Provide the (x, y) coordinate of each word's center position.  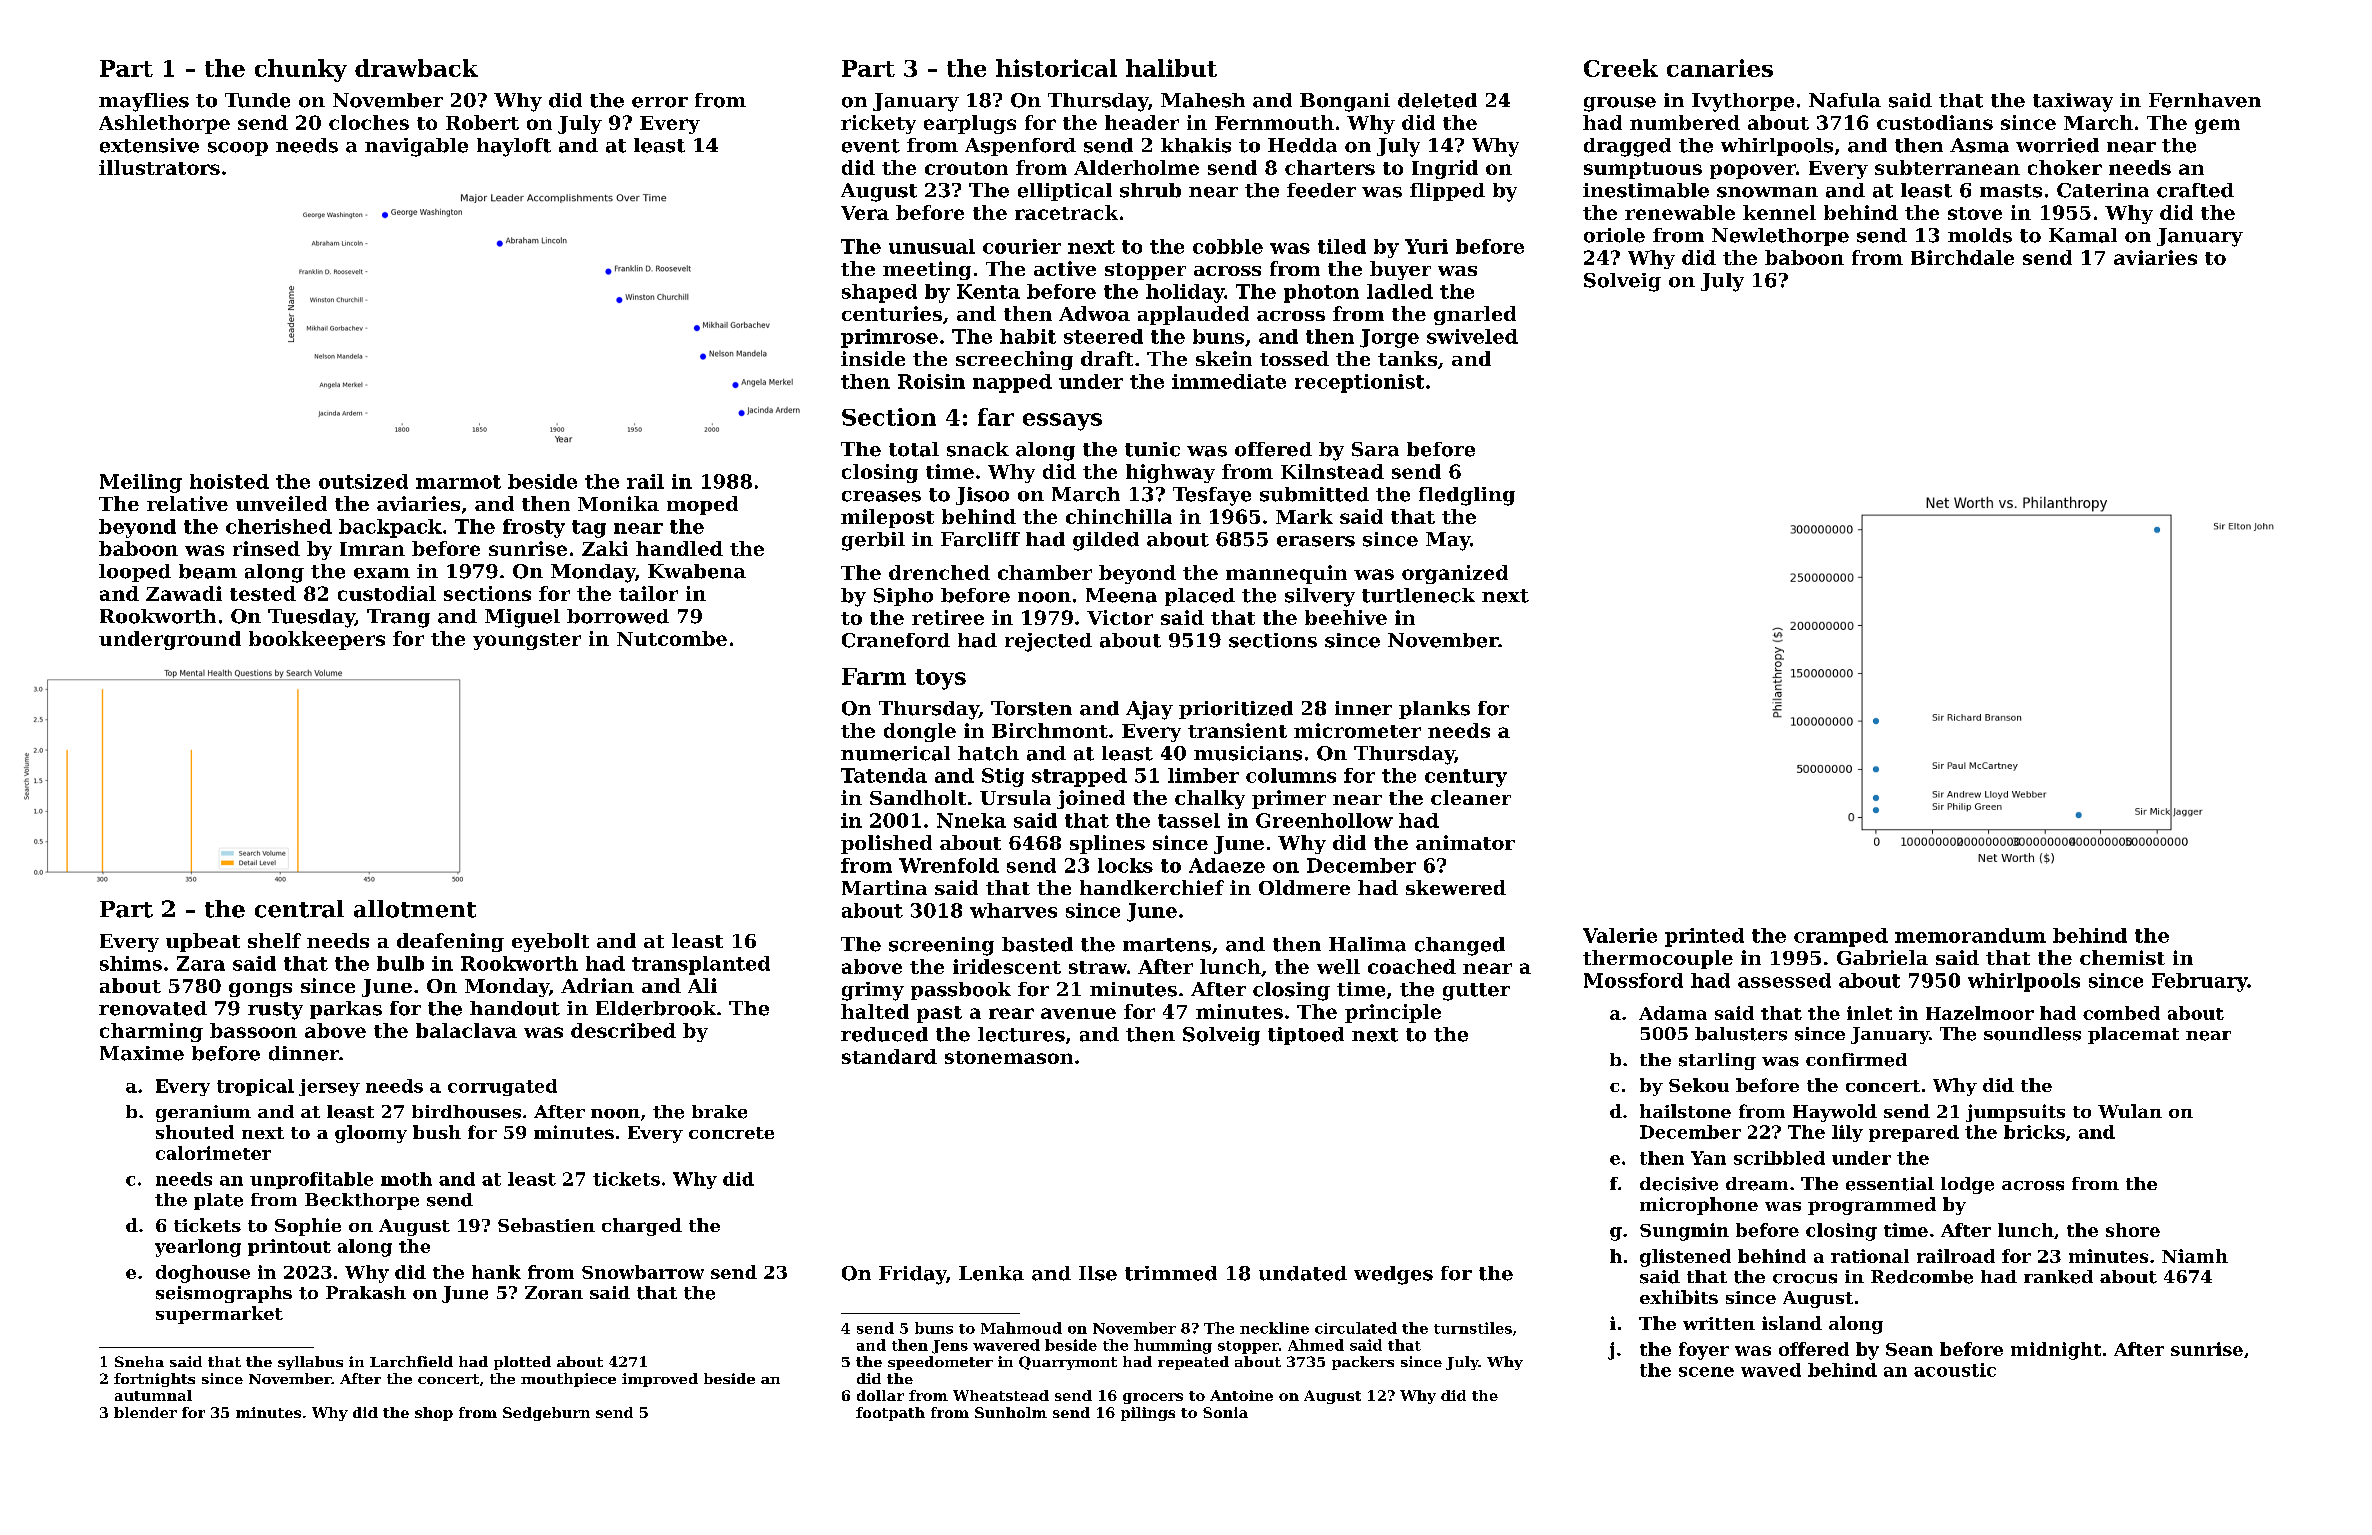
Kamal (2083, 235)
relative (187, 503)
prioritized (1236, 710)
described (623, 1030)
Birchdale (1962, 257)
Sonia (1225, 1412)
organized (1455, 574)
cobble (1228, 246)
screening (941, 946)
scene (1706, 1372)
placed (1200, 597)
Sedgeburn (546, 1414)
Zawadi (184, 593)
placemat (2133, 1035)
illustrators (159, 167)
